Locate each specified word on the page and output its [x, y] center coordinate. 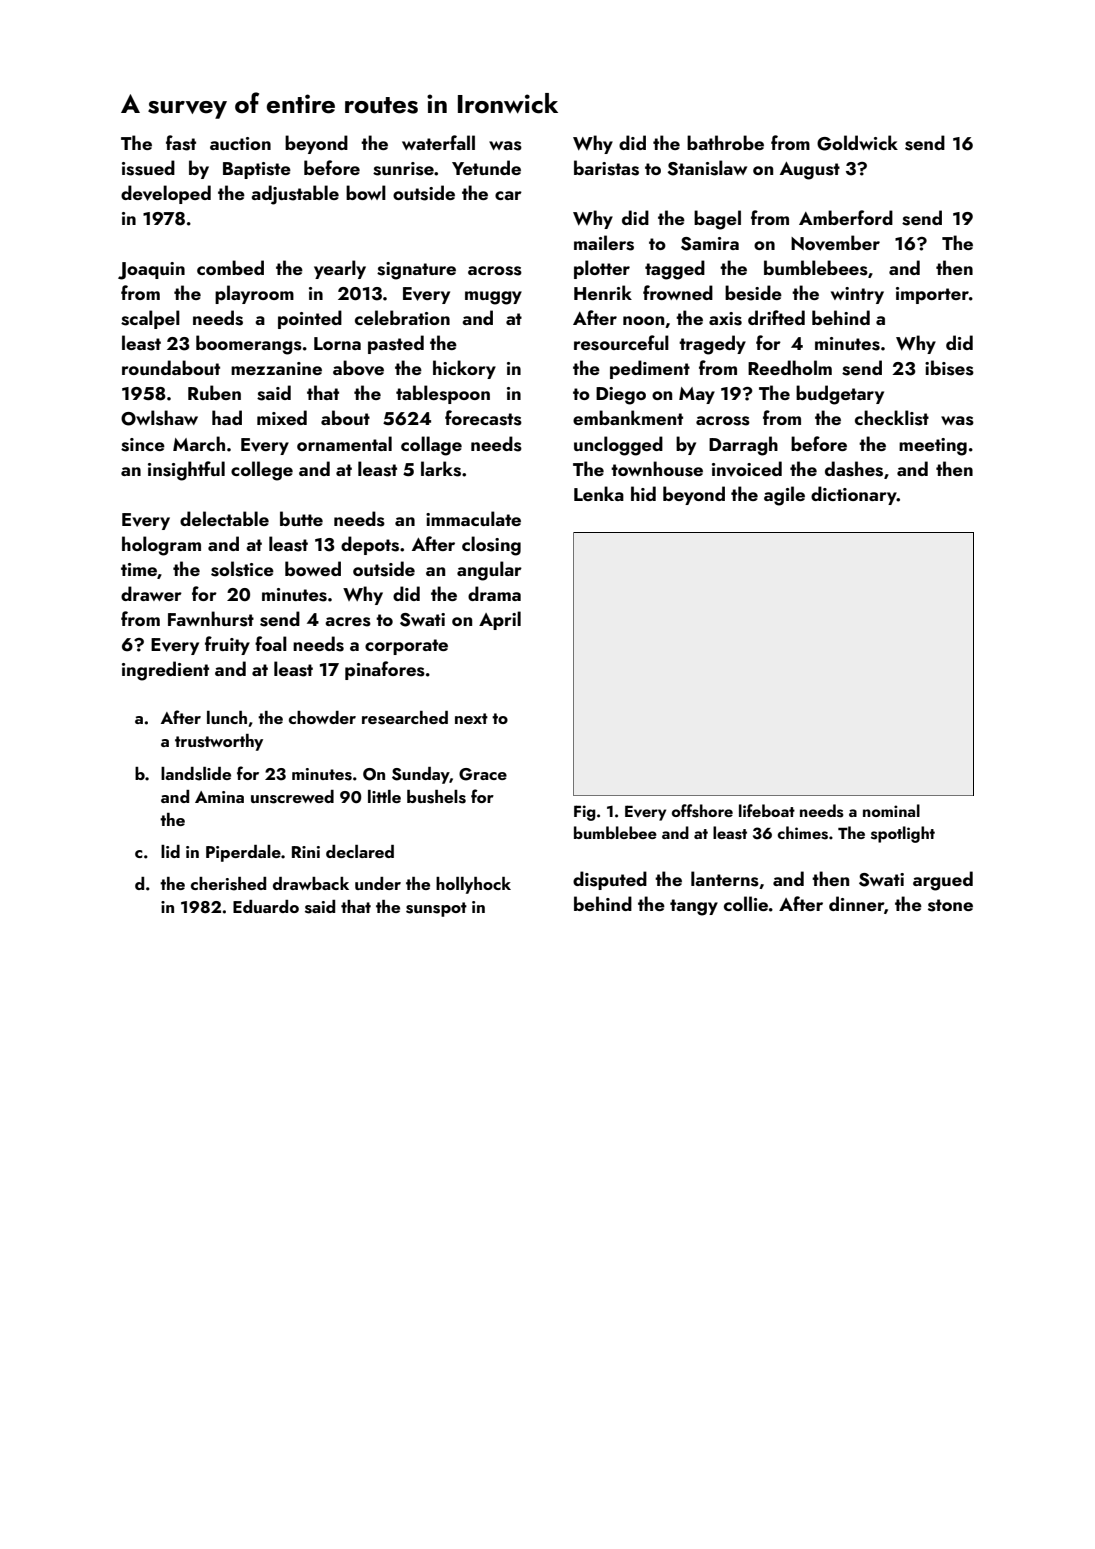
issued [148, 168]
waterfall [438, 142]
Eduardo [266, 906]
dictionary [854, 495]
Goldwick [857, 143]
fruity [227, 645]
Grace [483, 774]
